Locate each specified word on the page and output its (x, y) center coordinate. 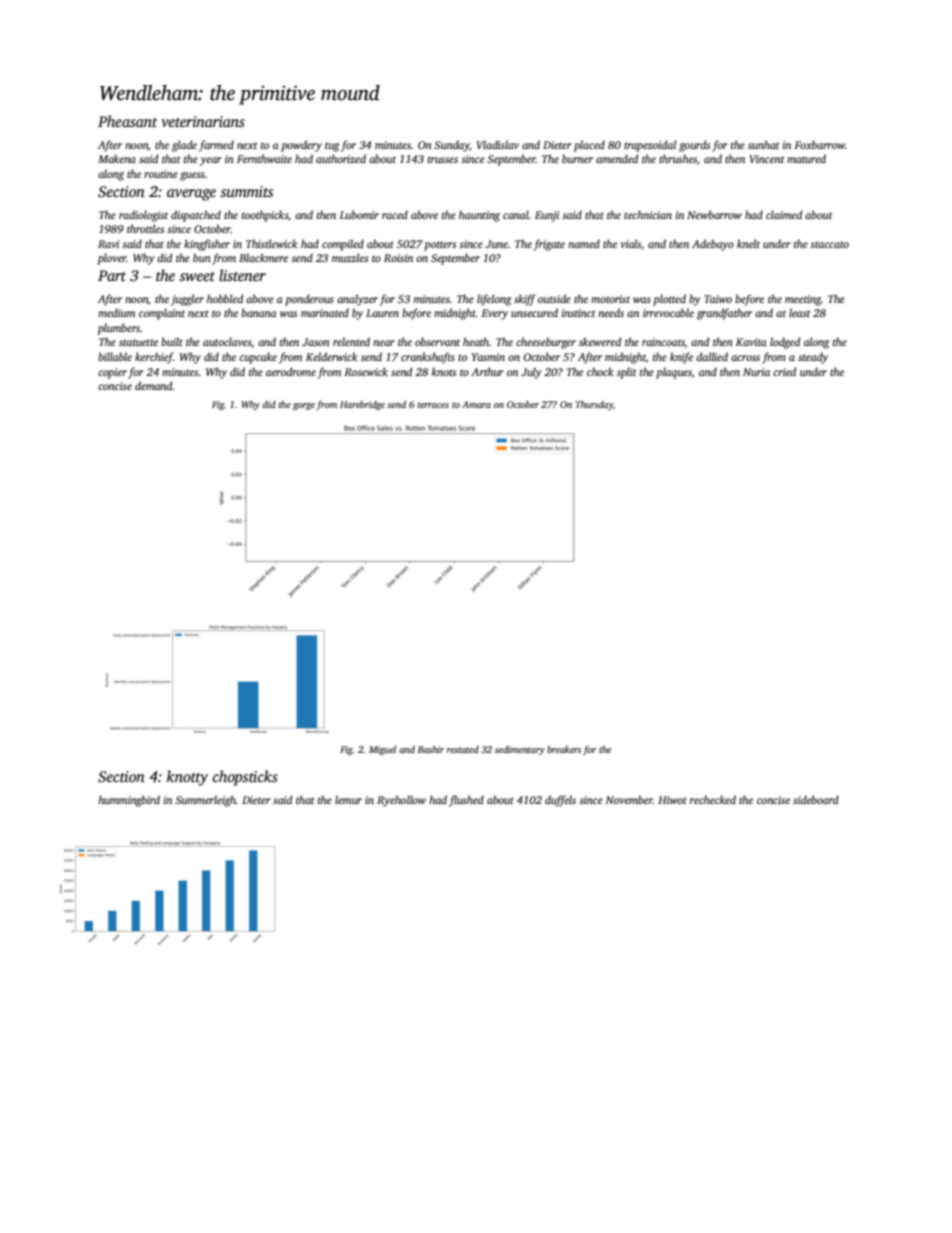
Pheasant (127, 121)
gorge (304, 406)
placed (589, 146)
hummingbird (129, 801)
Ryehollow (401, 801)
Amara (476, 404)
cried (785, 371)
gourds (694, 146)
